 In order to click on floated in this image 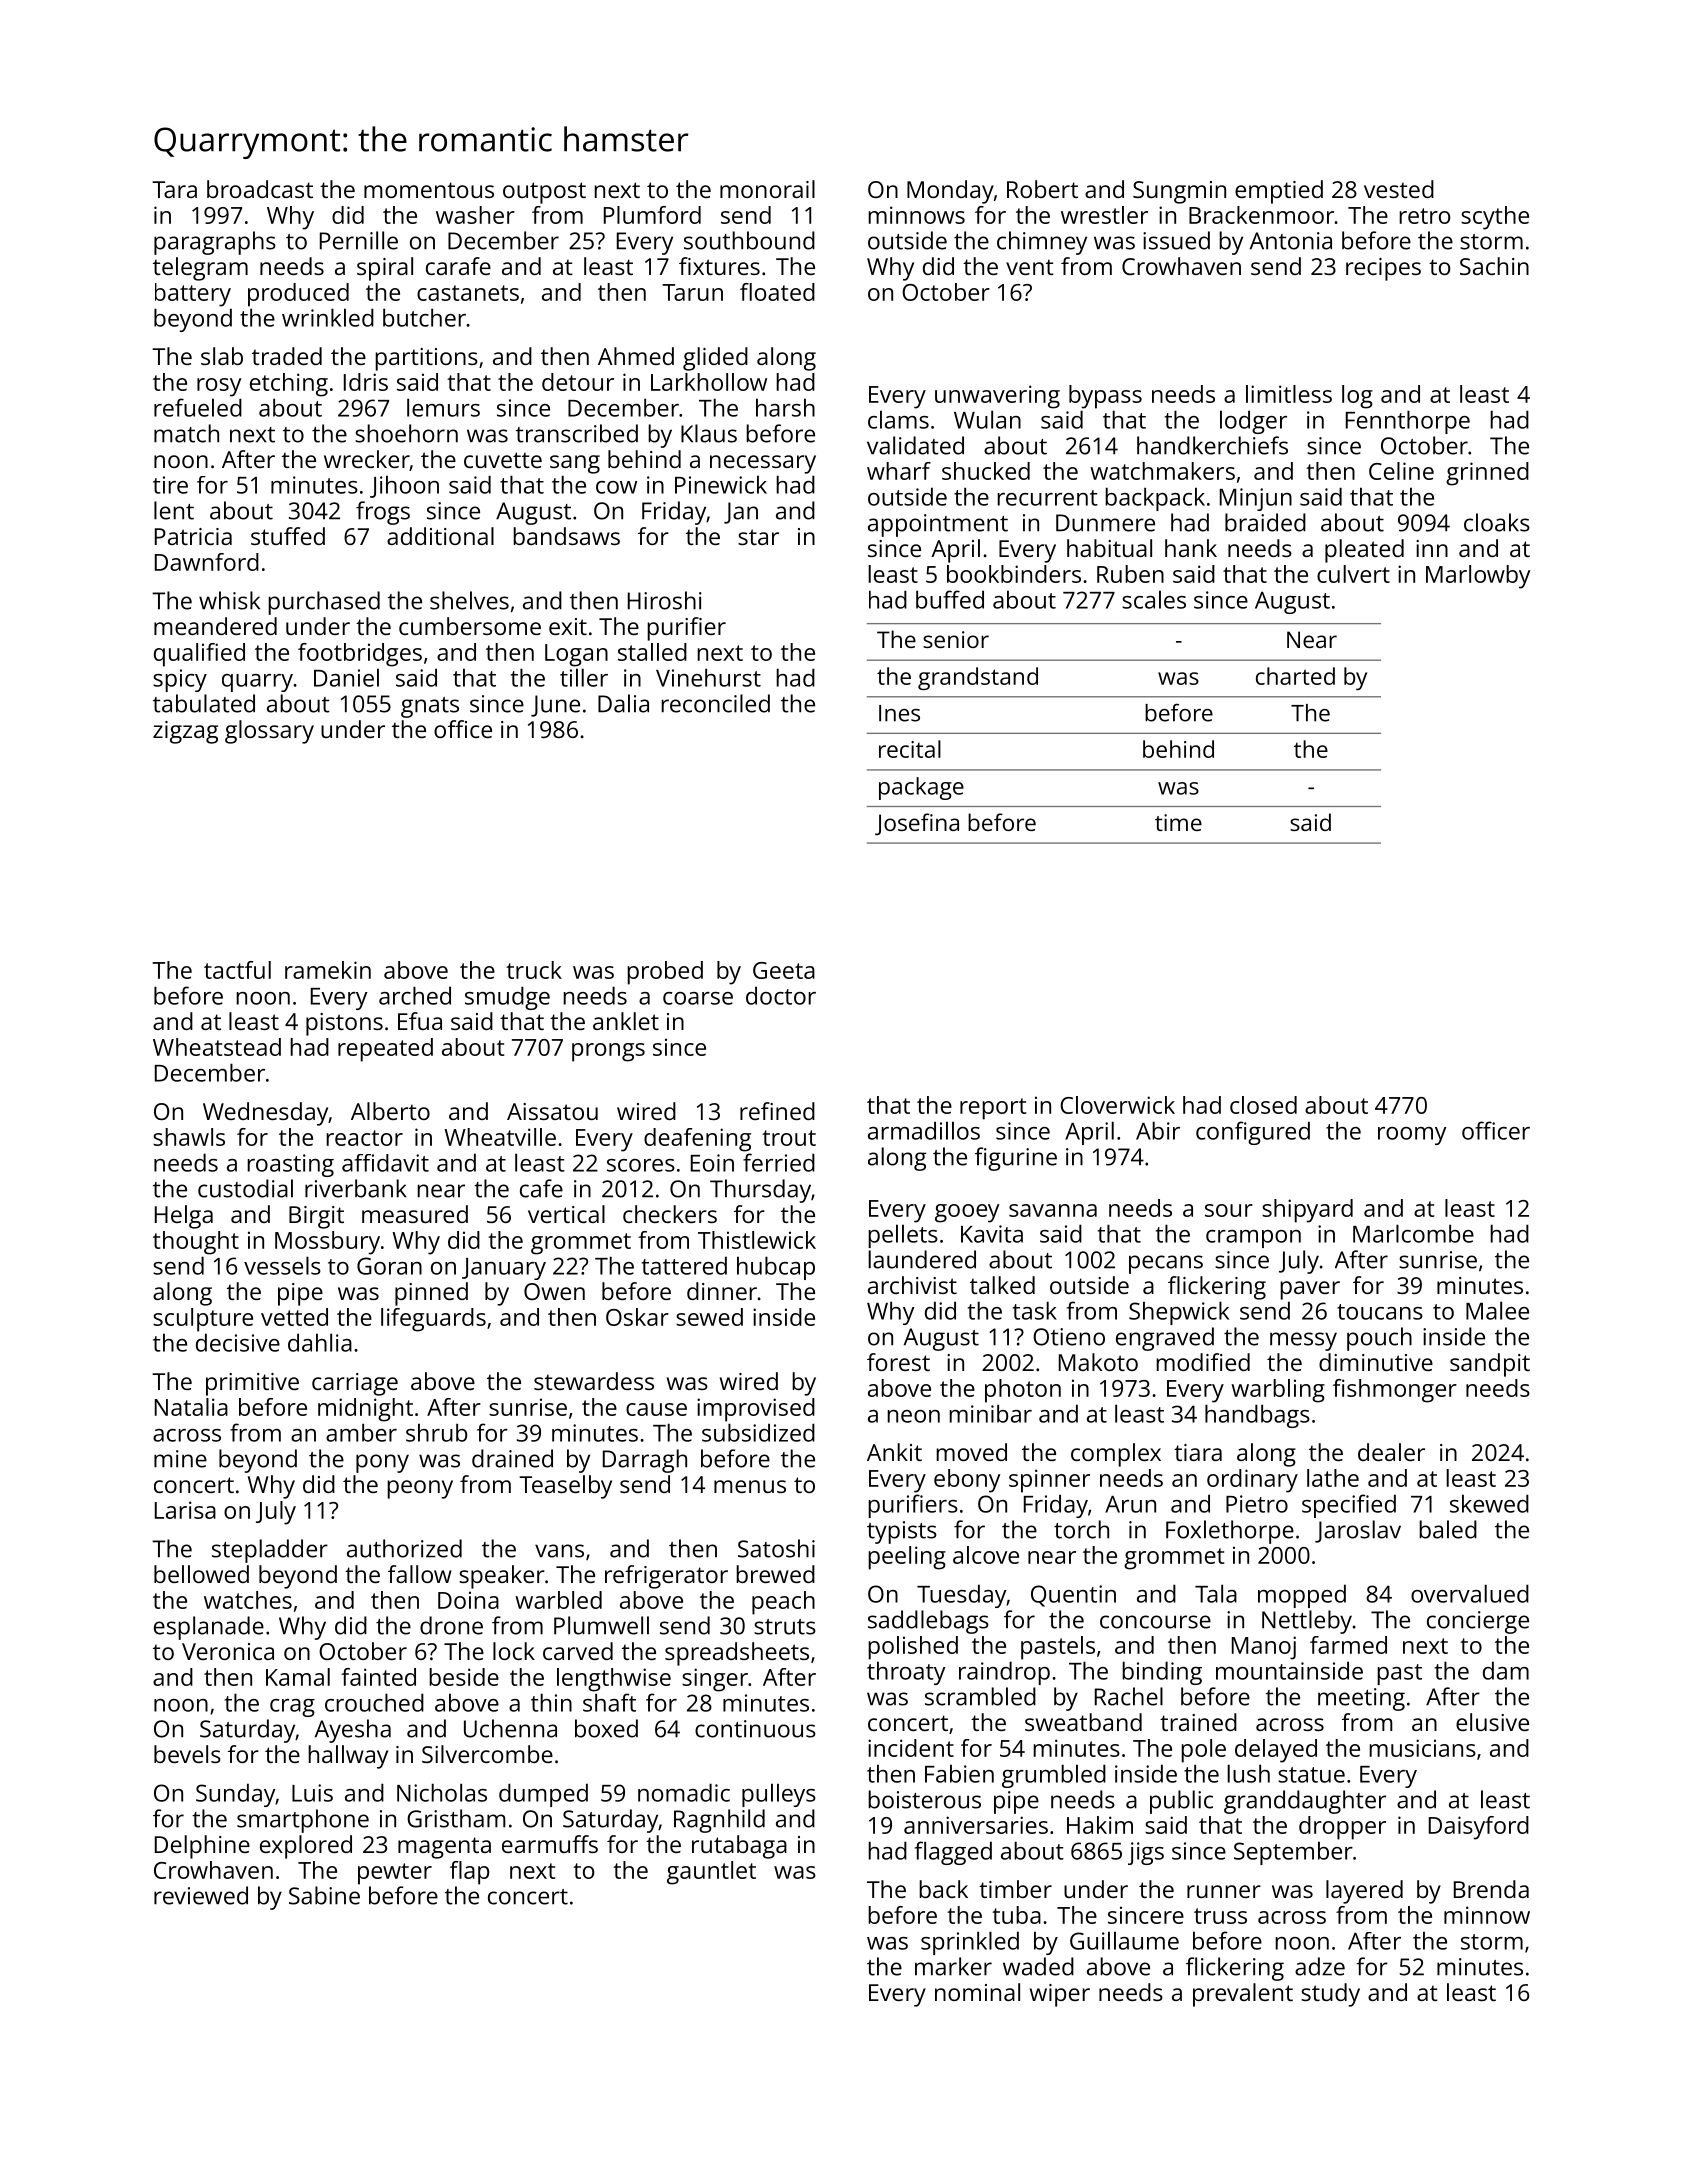, I will do `click(777, 292)`.
